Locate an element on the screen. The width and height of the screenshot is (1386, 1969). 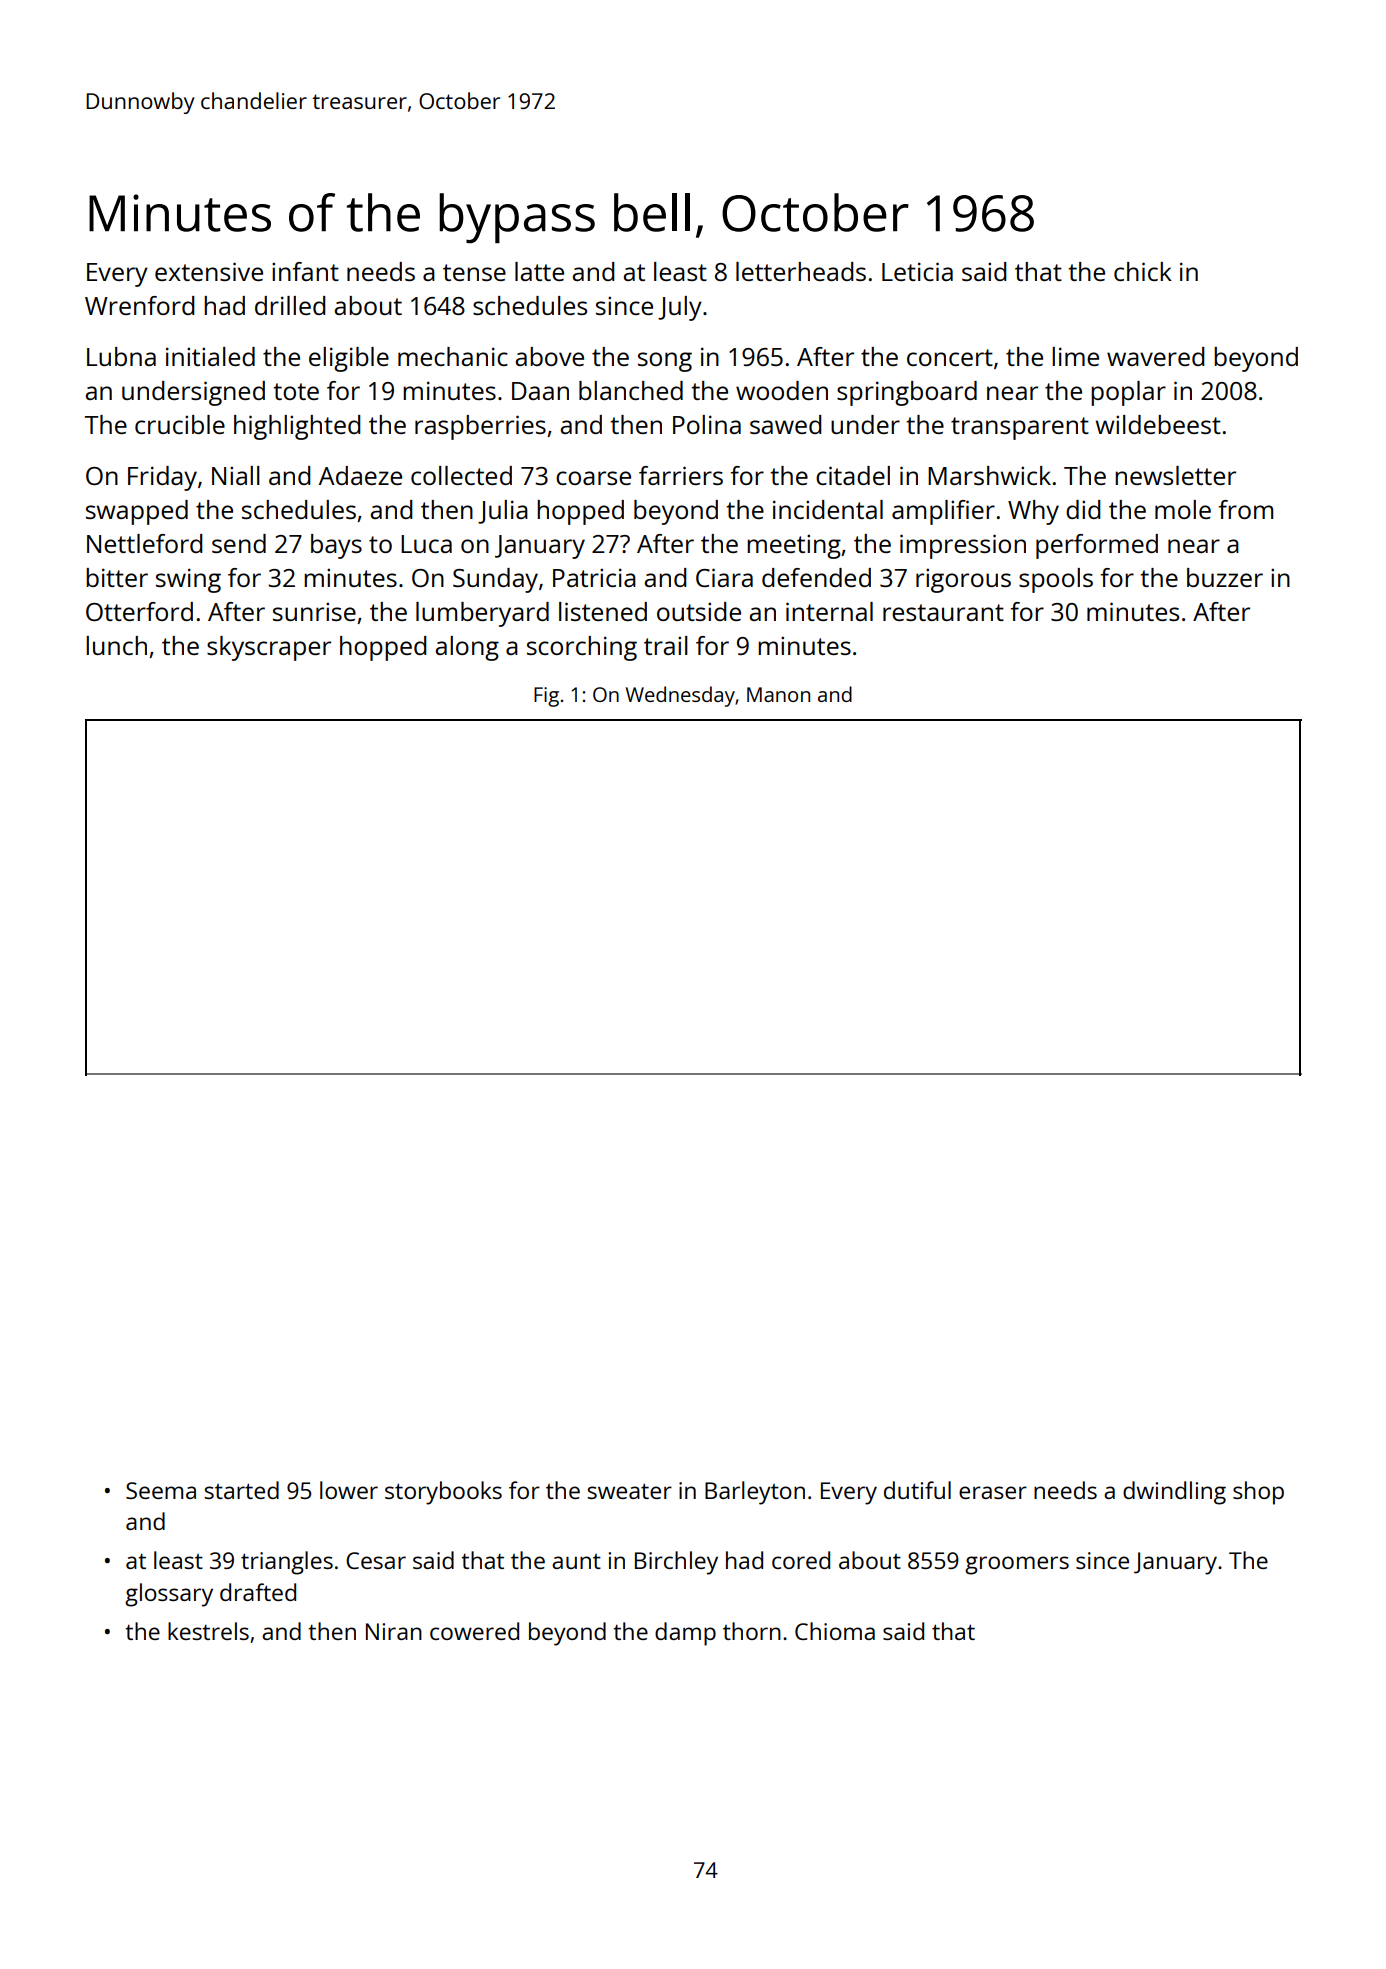
Seema is located at coordinates (161, 1490).
